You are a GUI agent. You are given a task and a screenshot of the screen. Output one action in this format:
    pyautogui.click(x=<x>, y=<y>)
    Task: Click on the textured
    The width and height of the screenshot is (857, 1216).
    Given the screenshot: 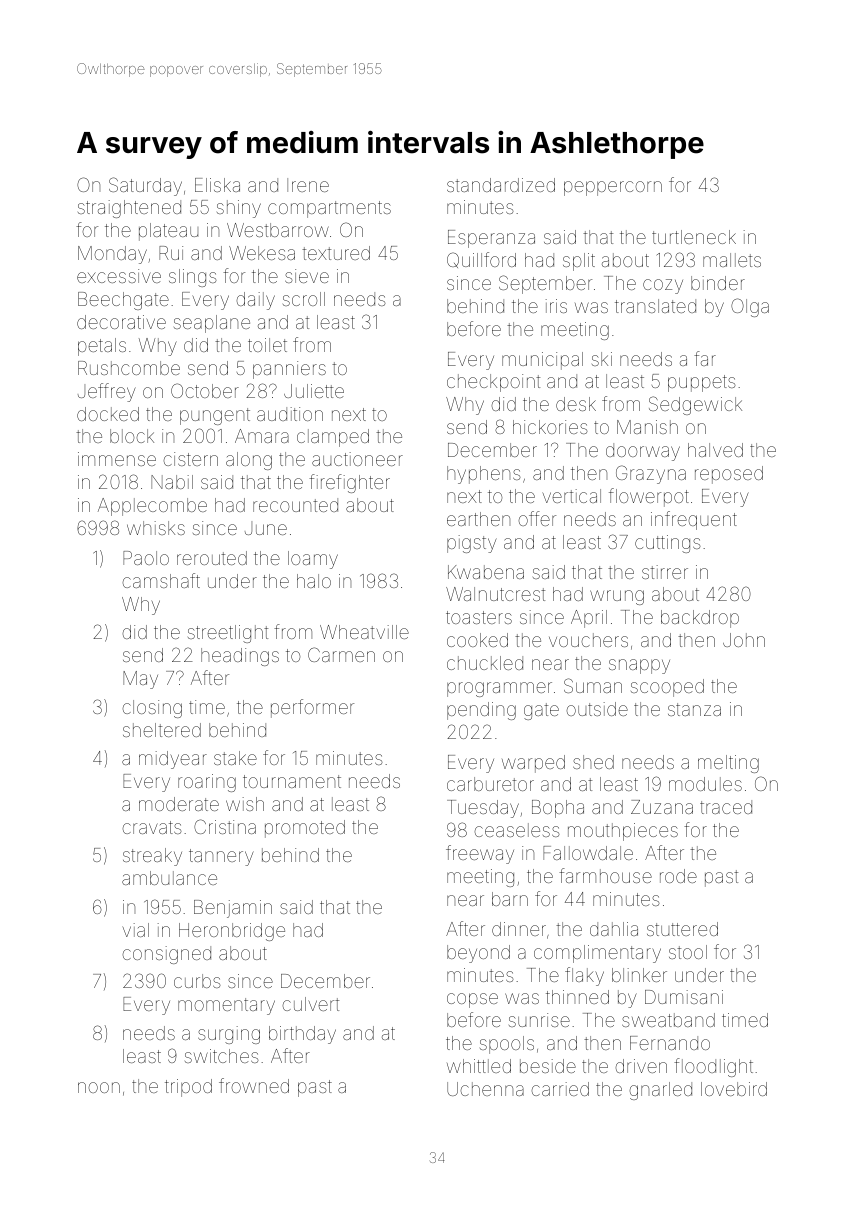 What is the action you would take?
    pyautogui.click(x=336, y=253)
